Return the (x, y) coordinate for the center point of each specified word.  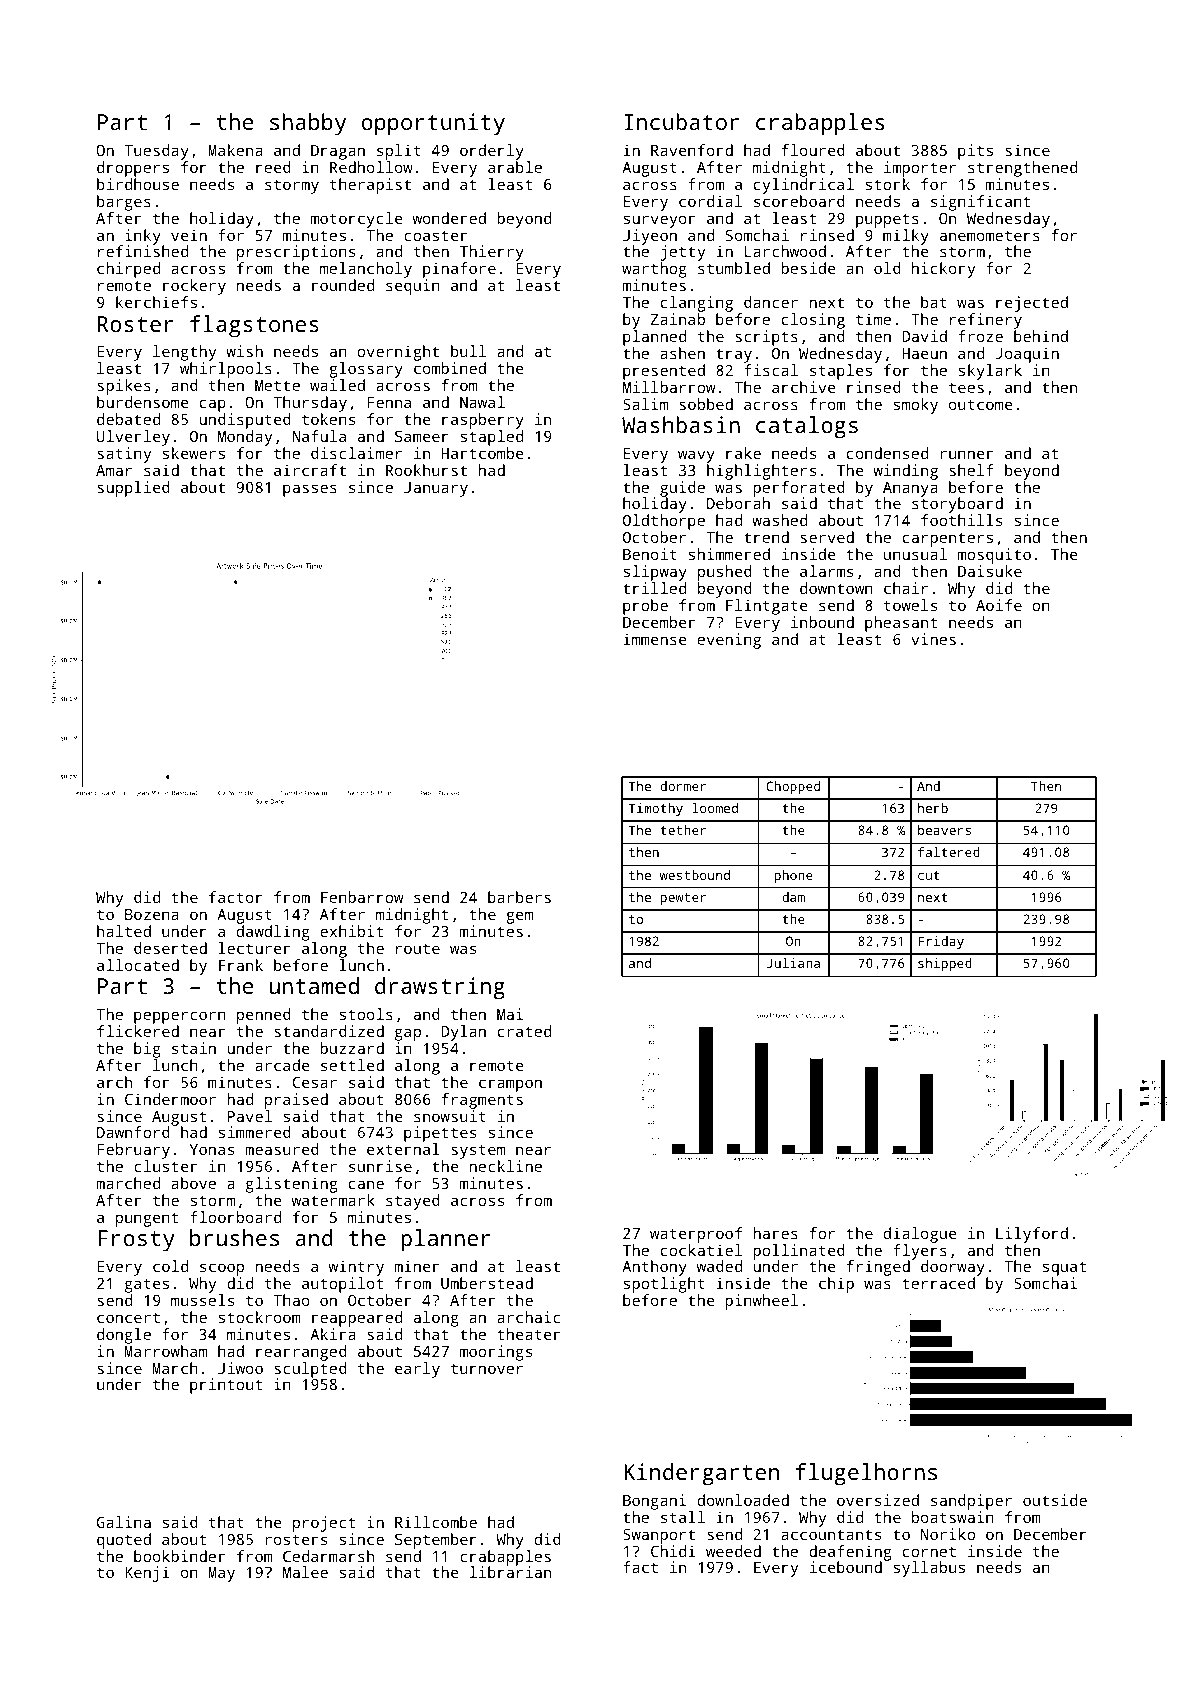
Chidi (673, 1551)
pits (975, 152)
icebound (846, 1567)
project (324, 1524)
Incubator (681, 121)
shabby (308, 124)
